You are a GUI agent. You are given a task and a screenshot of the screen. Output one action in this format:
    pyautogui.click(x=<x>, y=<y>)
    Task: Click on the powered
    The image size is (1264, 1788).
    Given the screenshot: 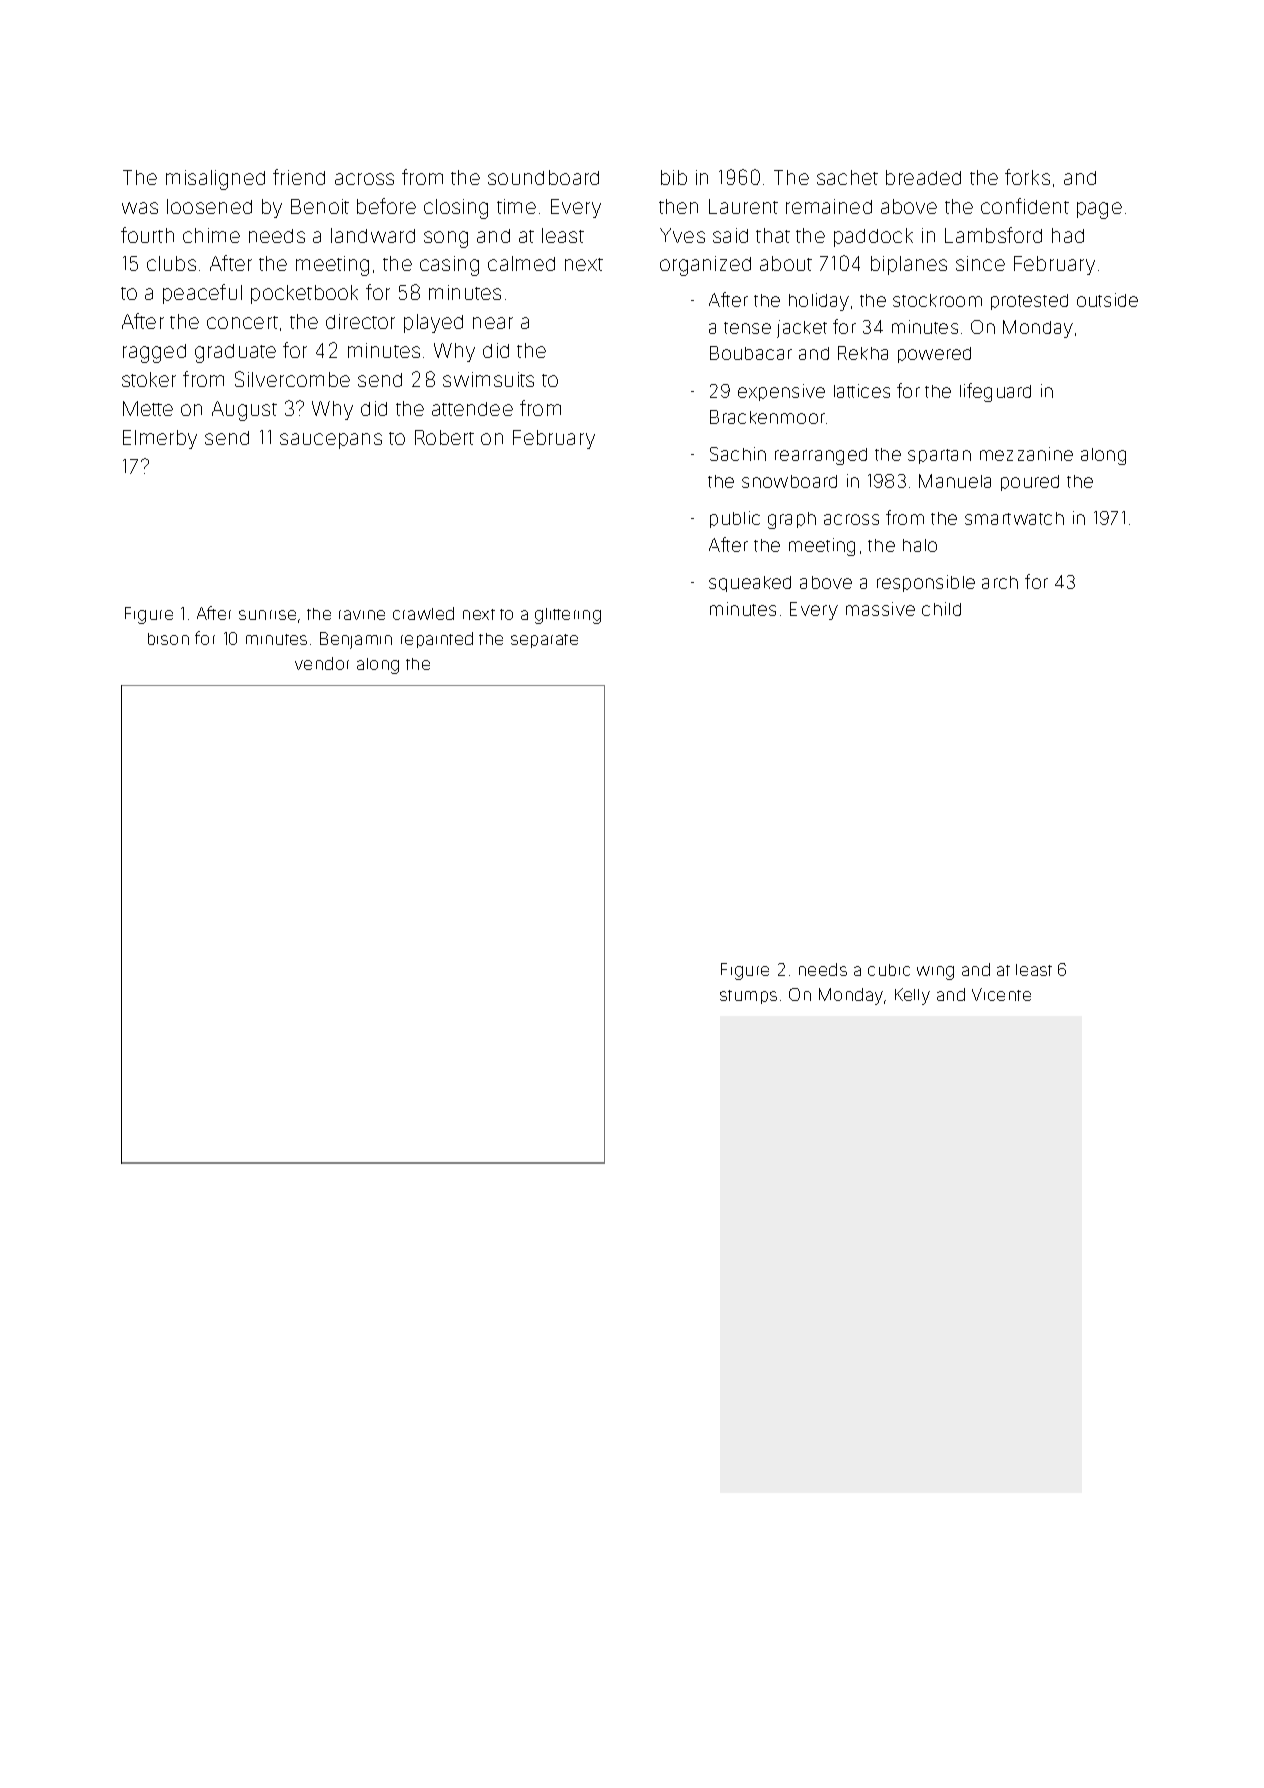 What is the action you would take?
    pyautogui.click(x=934, y=355)
